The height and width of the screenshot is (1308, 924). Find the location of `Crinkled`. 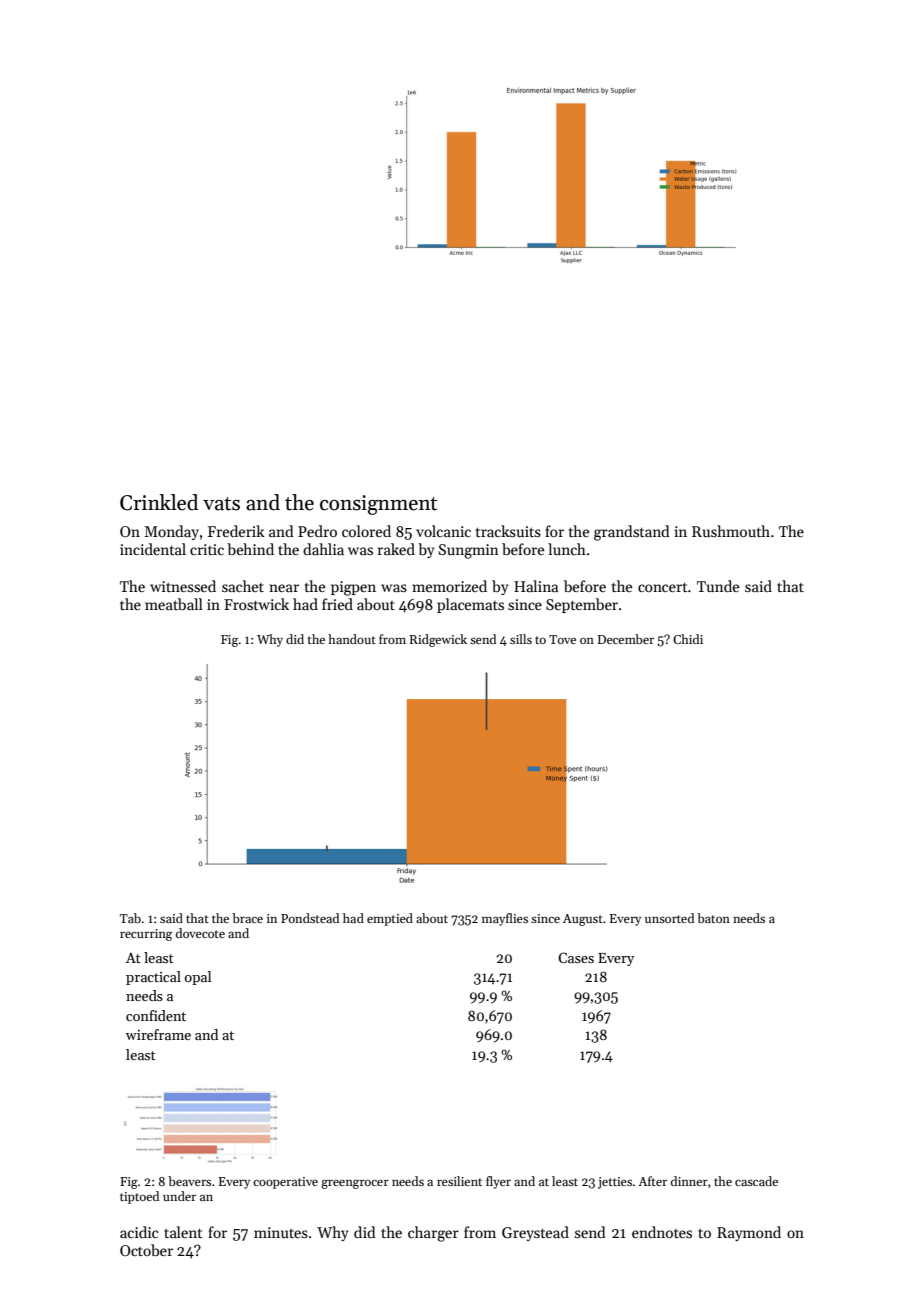

Crinkled is located at coordinates (159, 502).
